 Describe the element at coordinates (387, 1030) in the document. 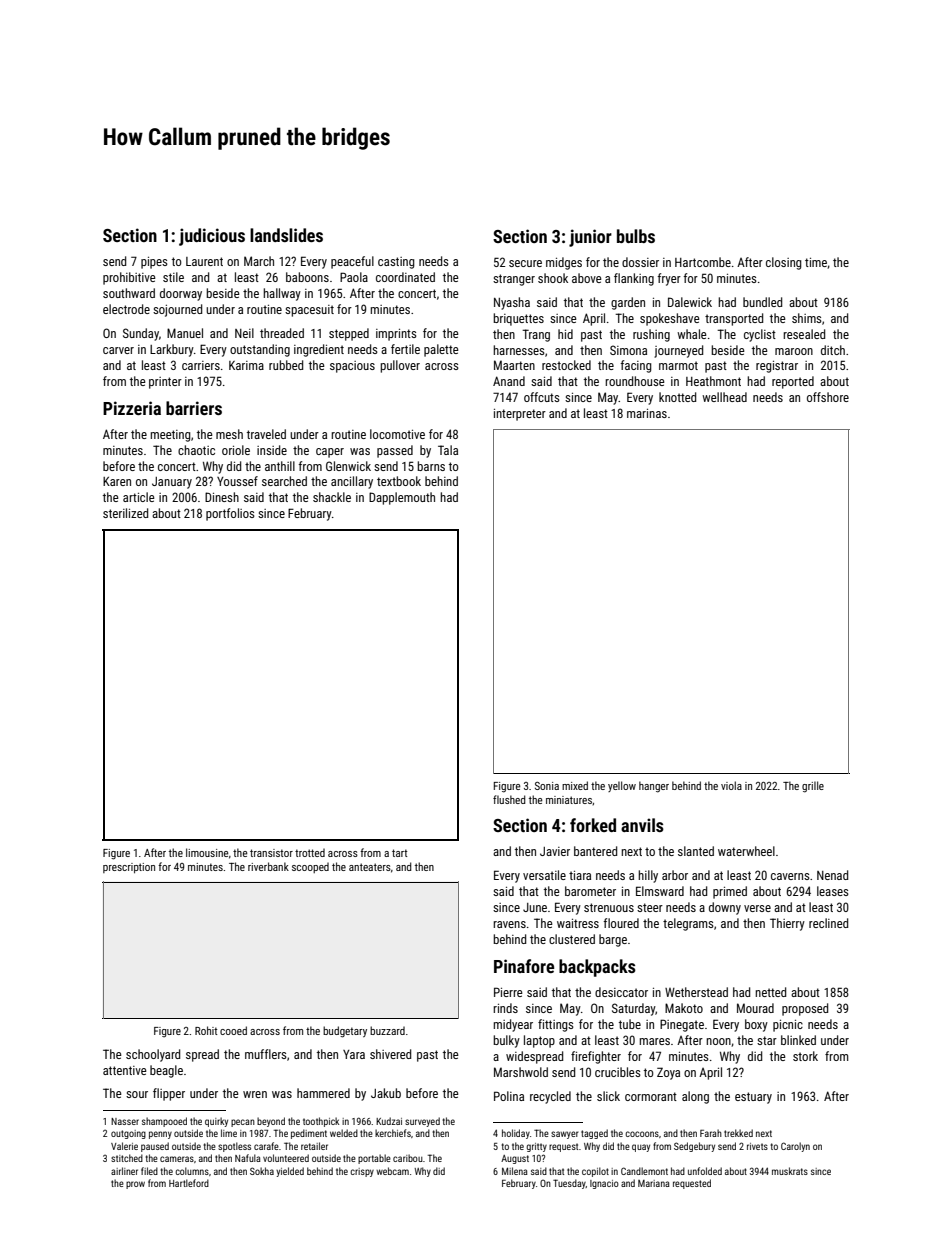

I see `buzzard` at that location.
